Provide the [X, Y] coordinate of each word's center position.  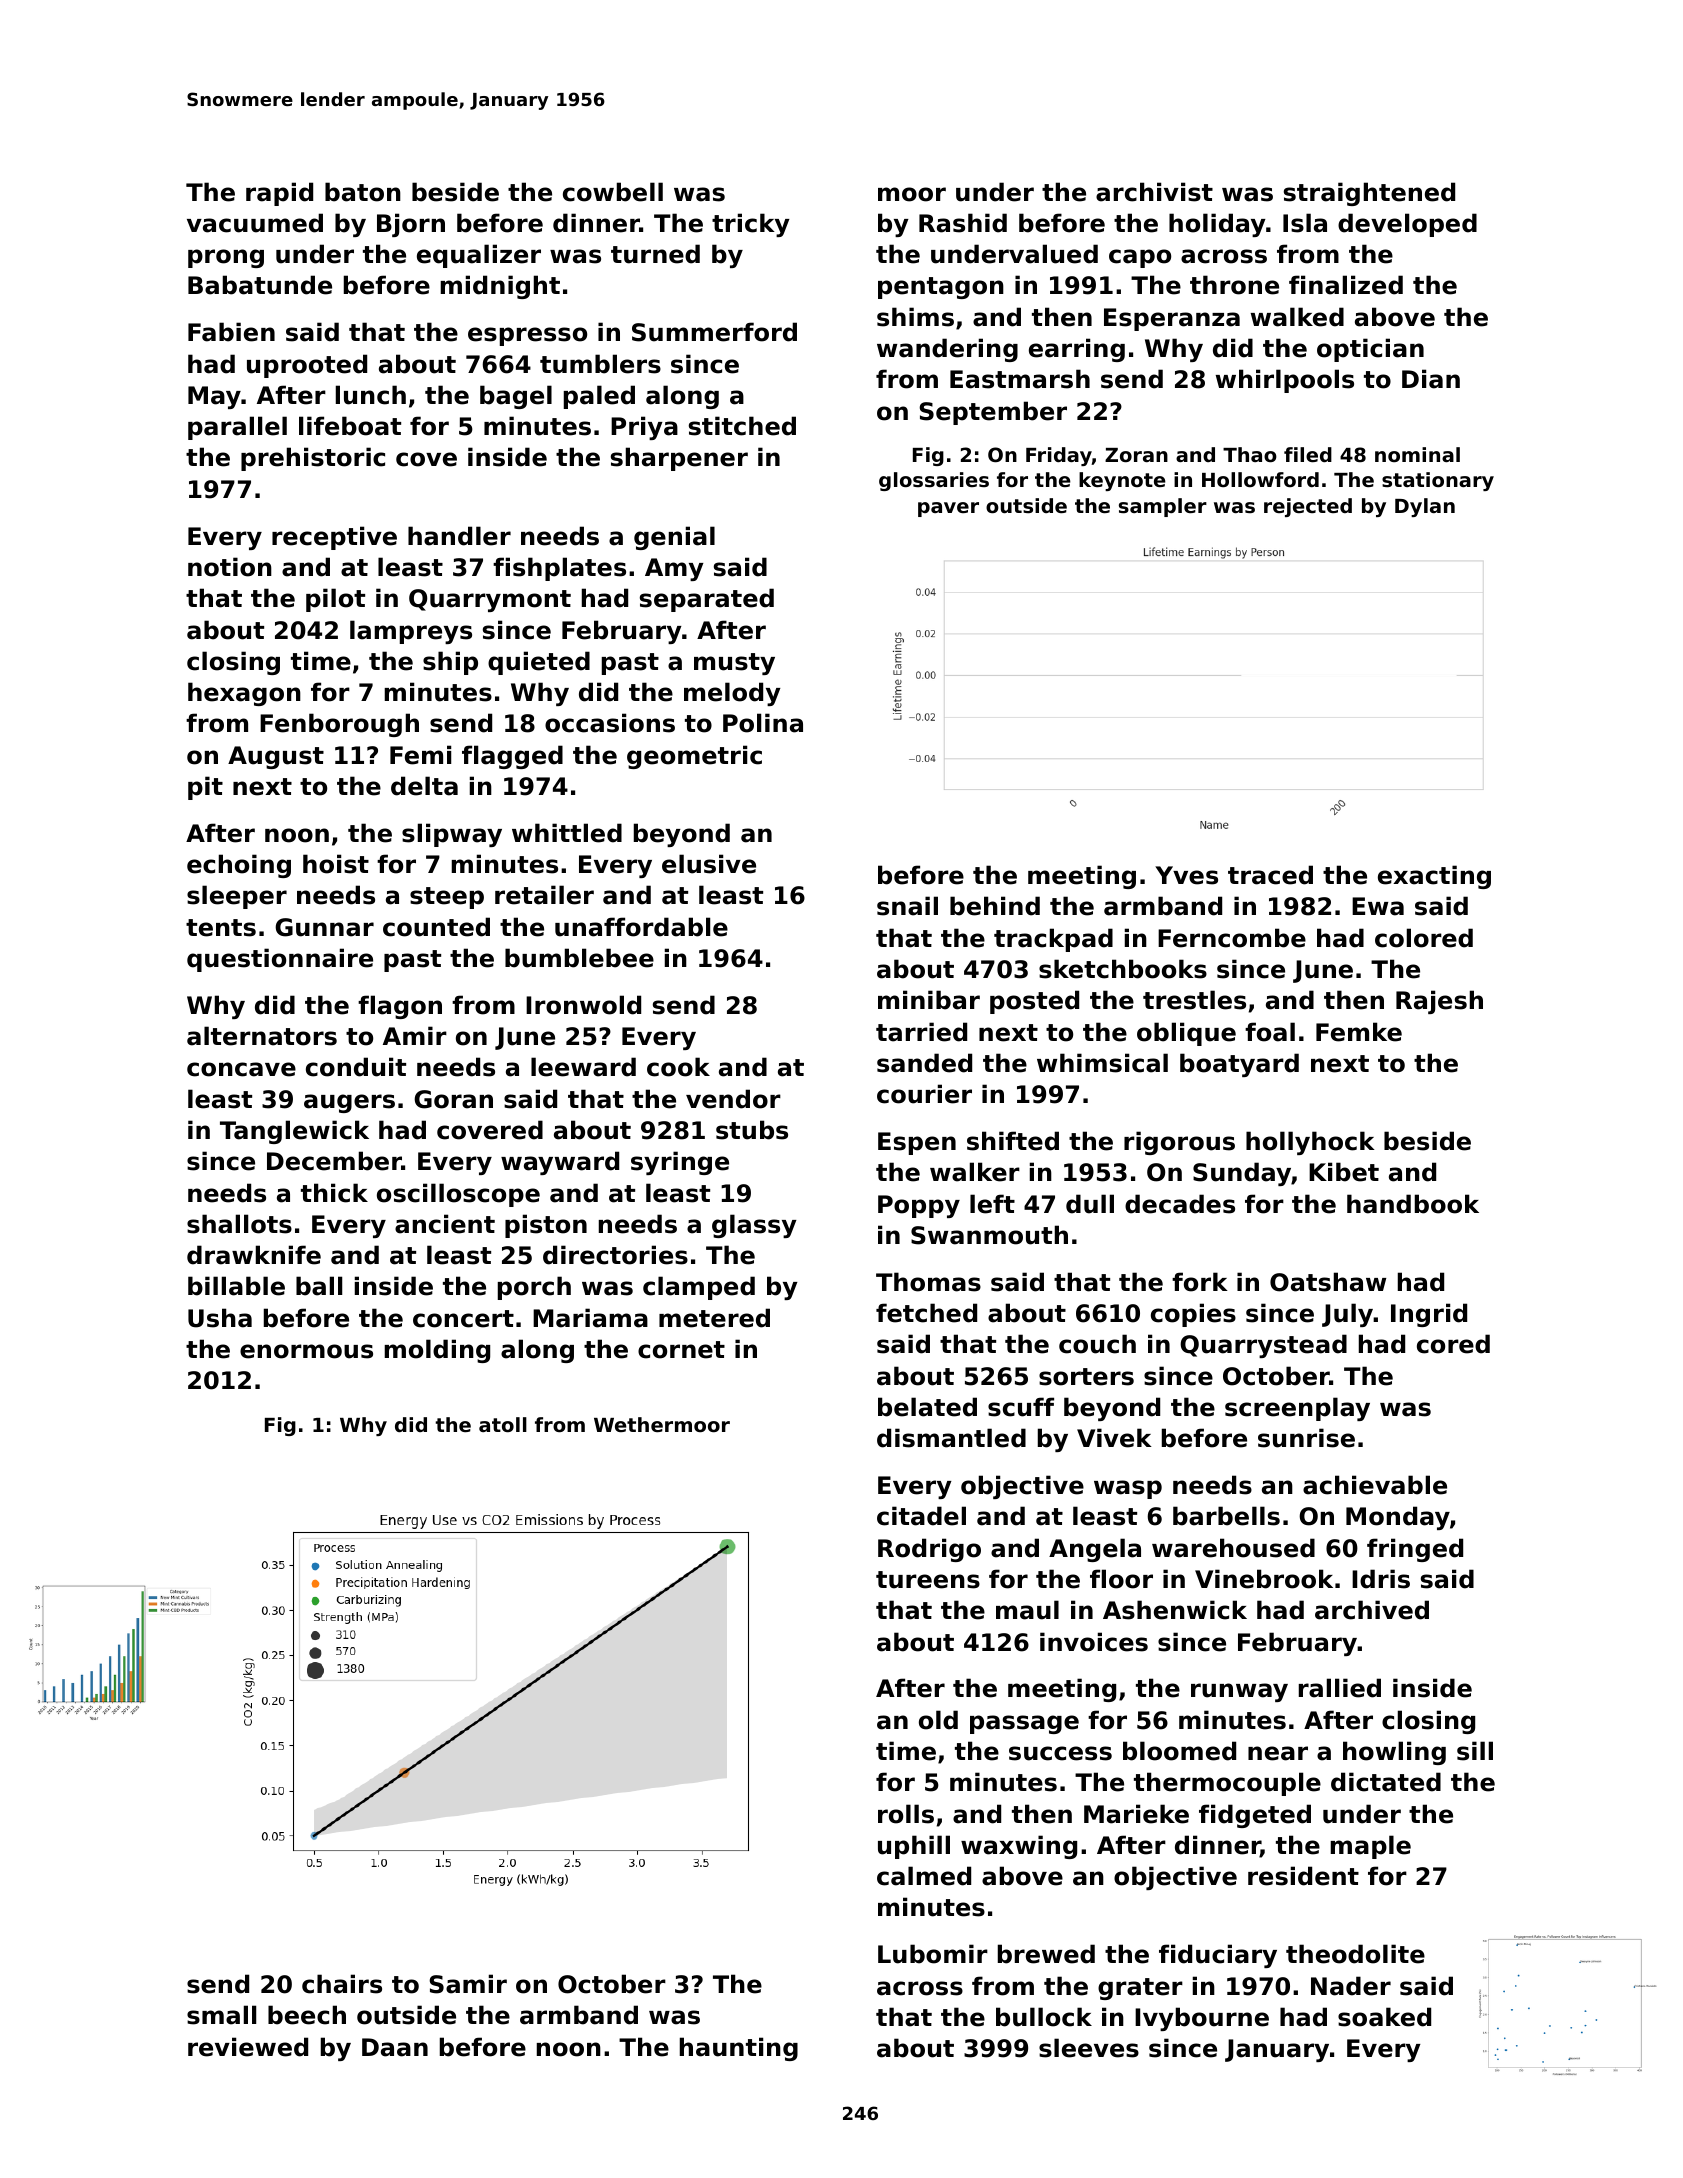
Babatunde [260, 285]
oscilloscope [458, 1195]
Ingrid [1429, 1315]
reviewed [248, 2047]
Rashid [963, 223]
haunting [739, 2049]
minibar [929, 1000]
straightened [1369, 194]
